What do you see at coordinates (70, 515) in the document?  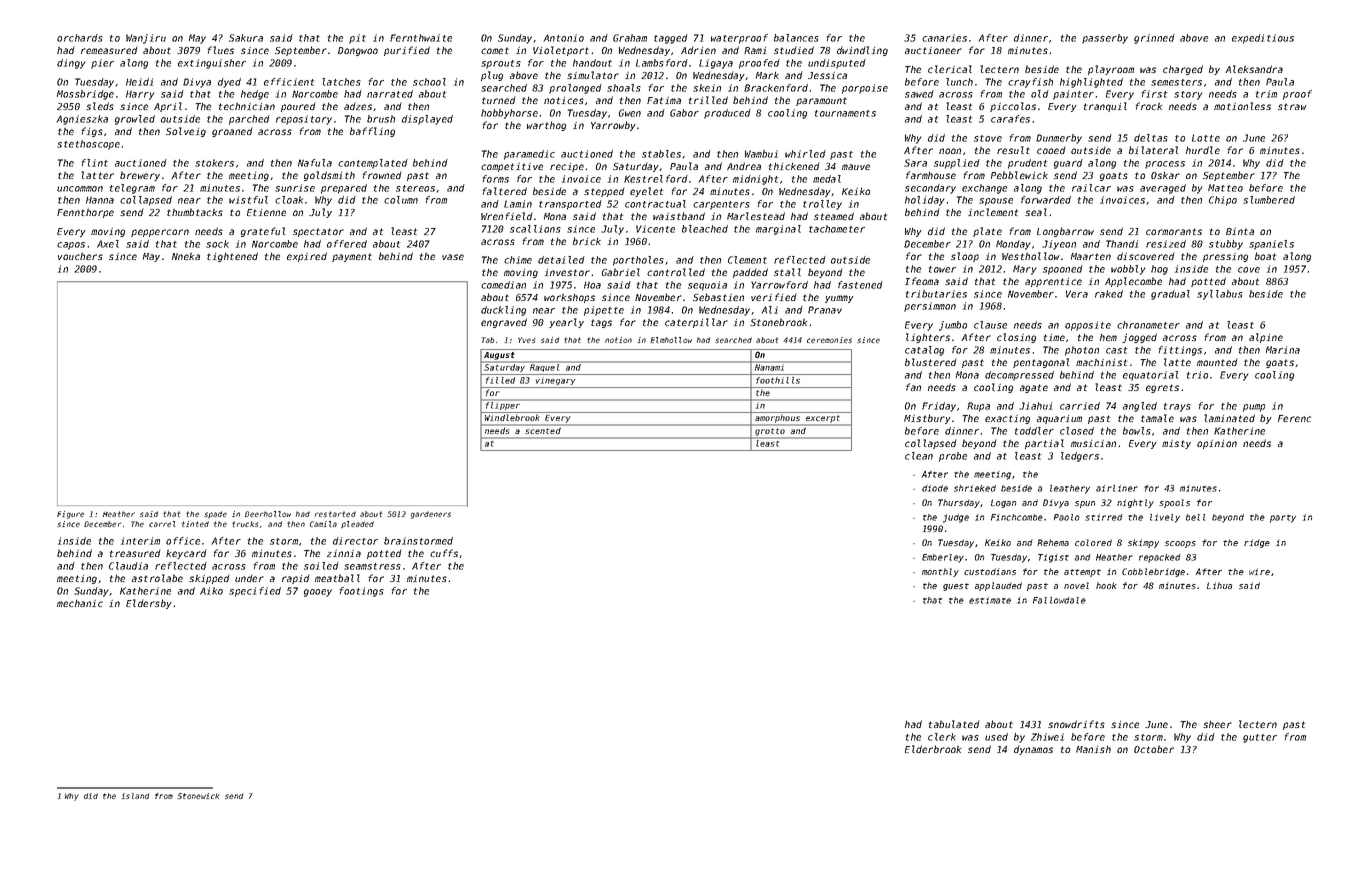 I see `Figure` at bounding box center [70, 515].
